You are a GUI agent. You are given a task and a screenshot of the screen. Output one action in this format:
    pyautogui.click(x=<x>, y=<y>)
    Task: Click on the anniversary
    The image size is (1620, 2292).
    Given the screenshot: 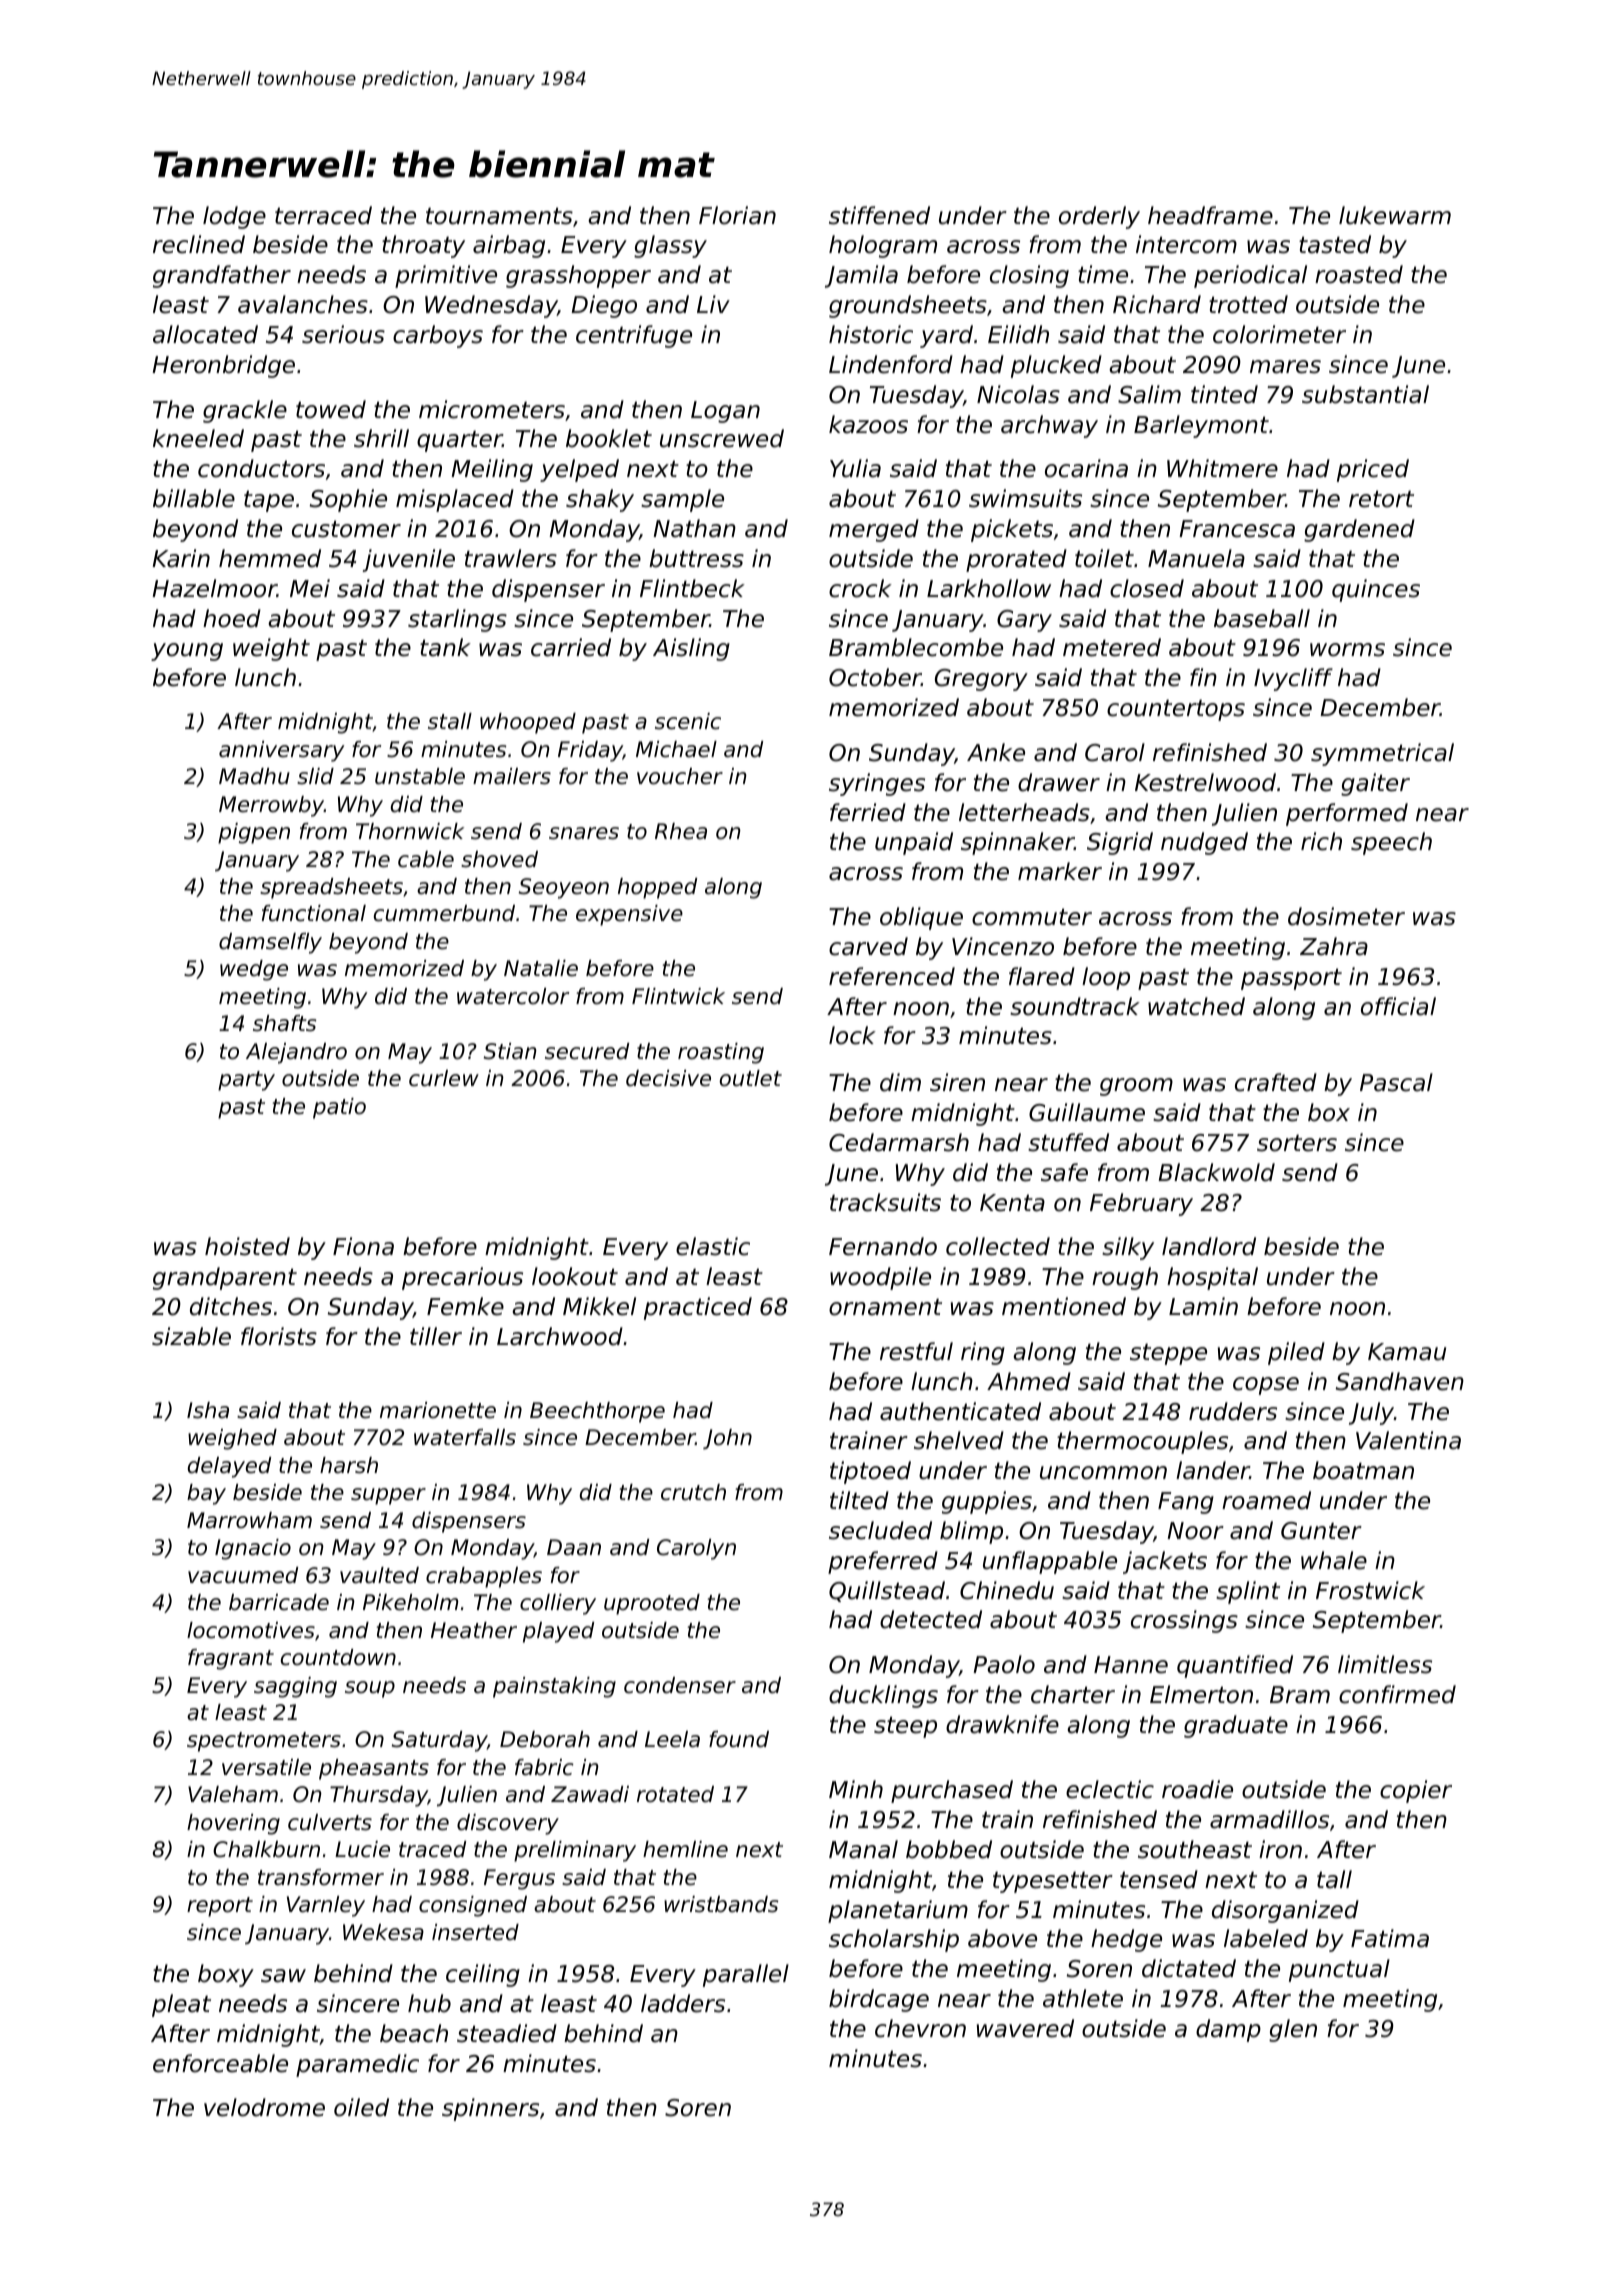 What is the action you would take?
    pyautogui.click(x=281, y=751)
